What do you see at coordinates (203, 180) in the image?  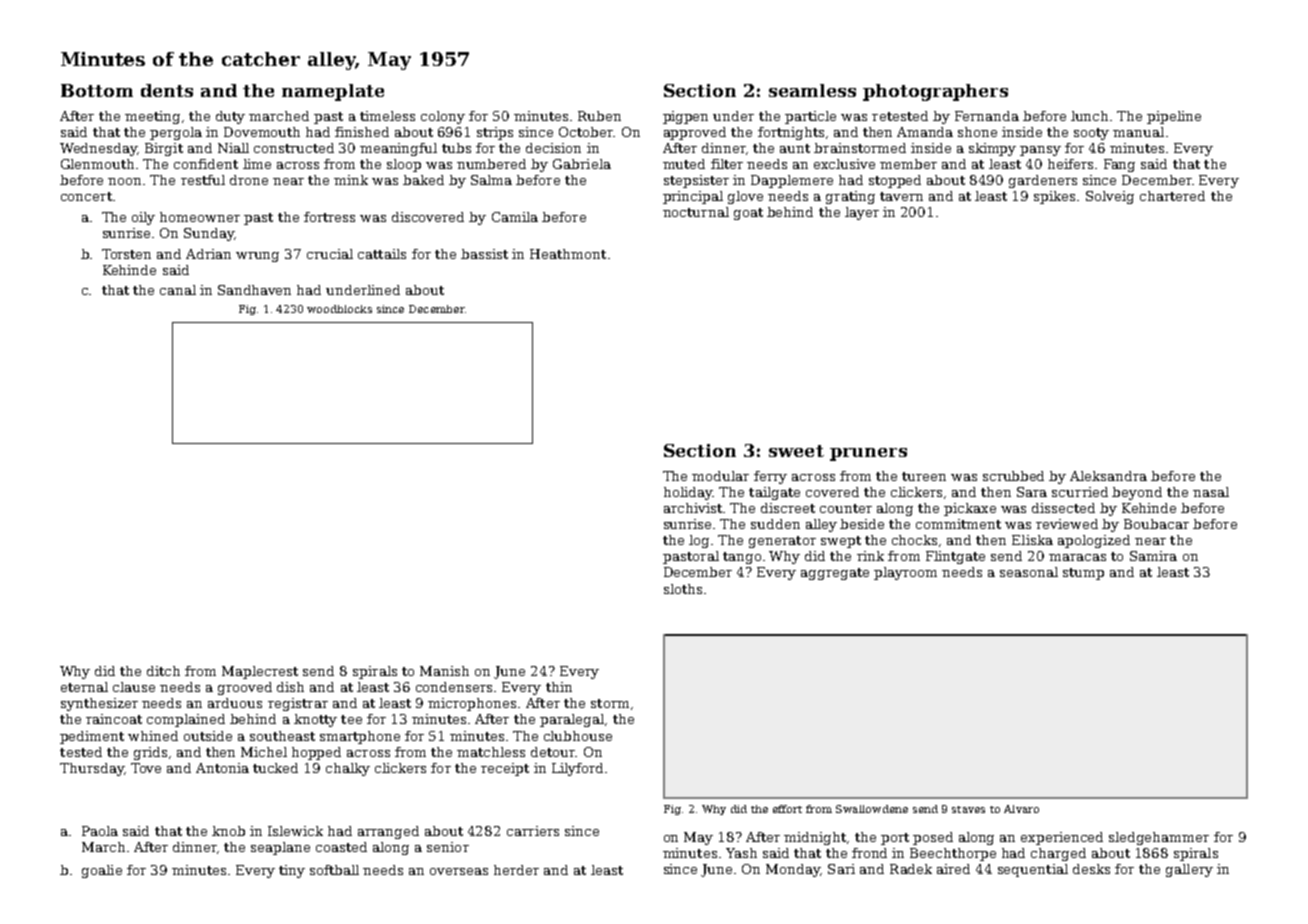 I see `restful` at bounding box center [203, 180].
